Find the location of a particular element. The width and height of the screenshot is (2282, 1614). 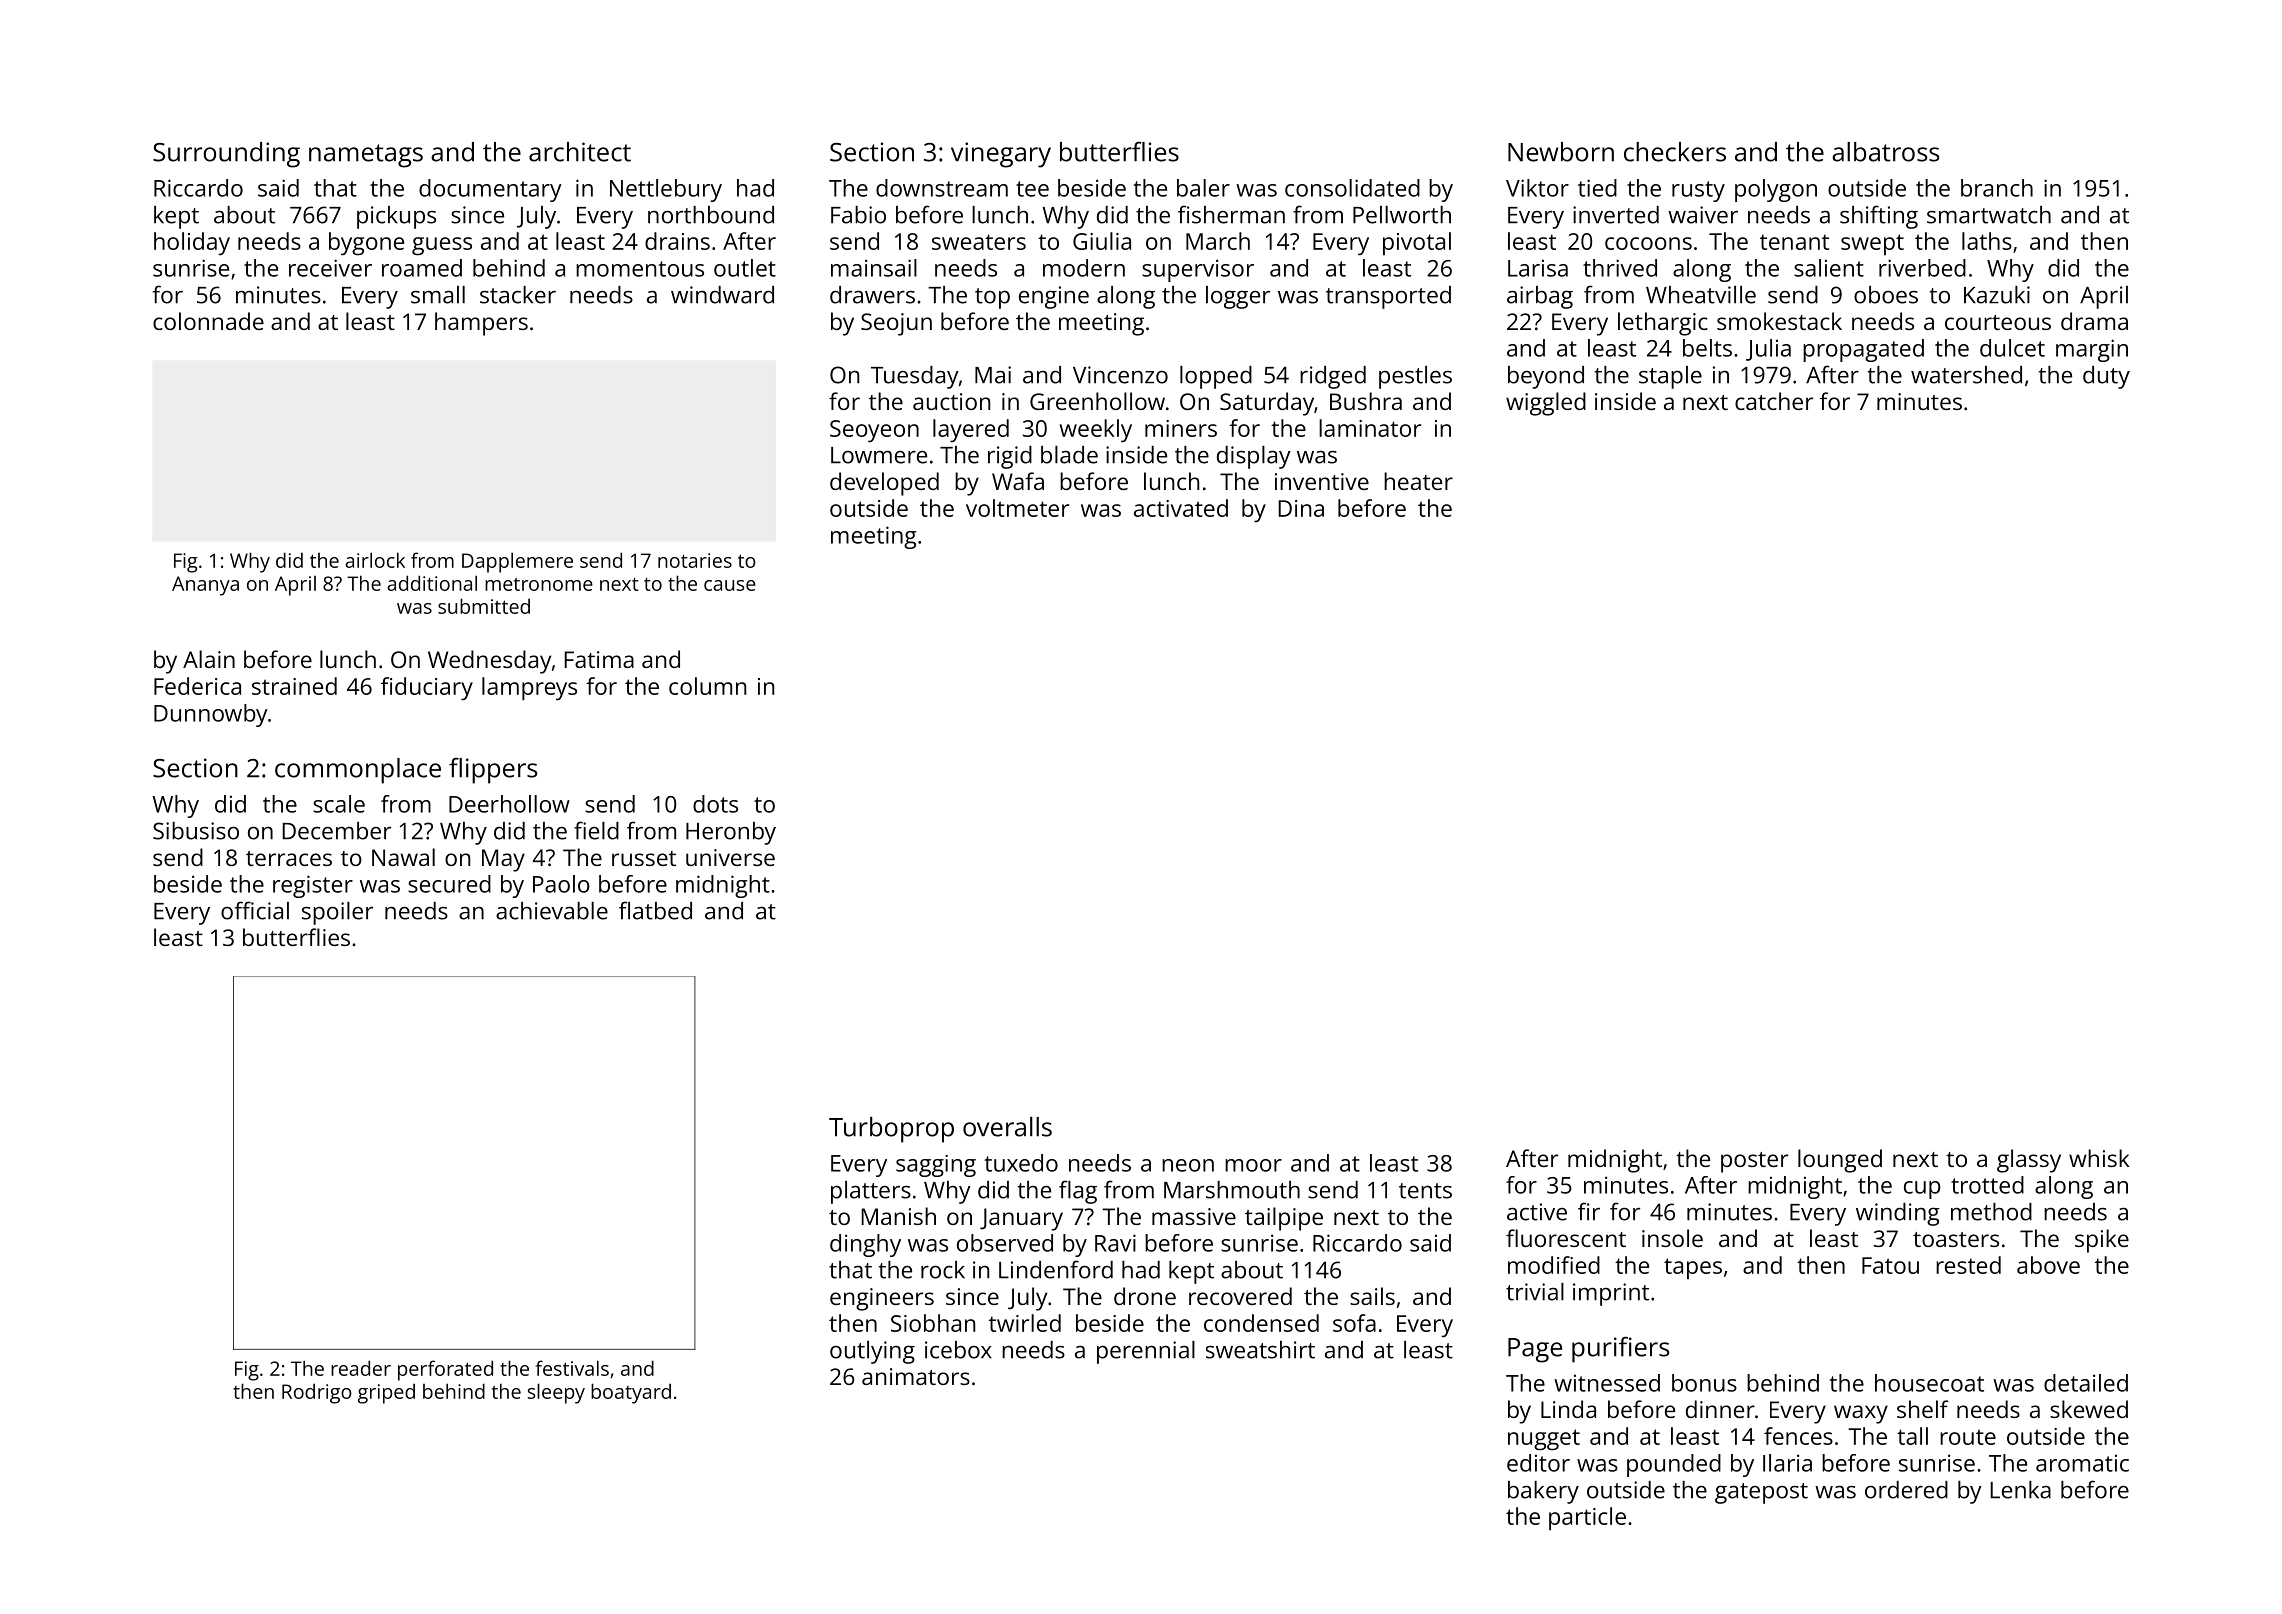

official is located at coordinates (255, 910).
